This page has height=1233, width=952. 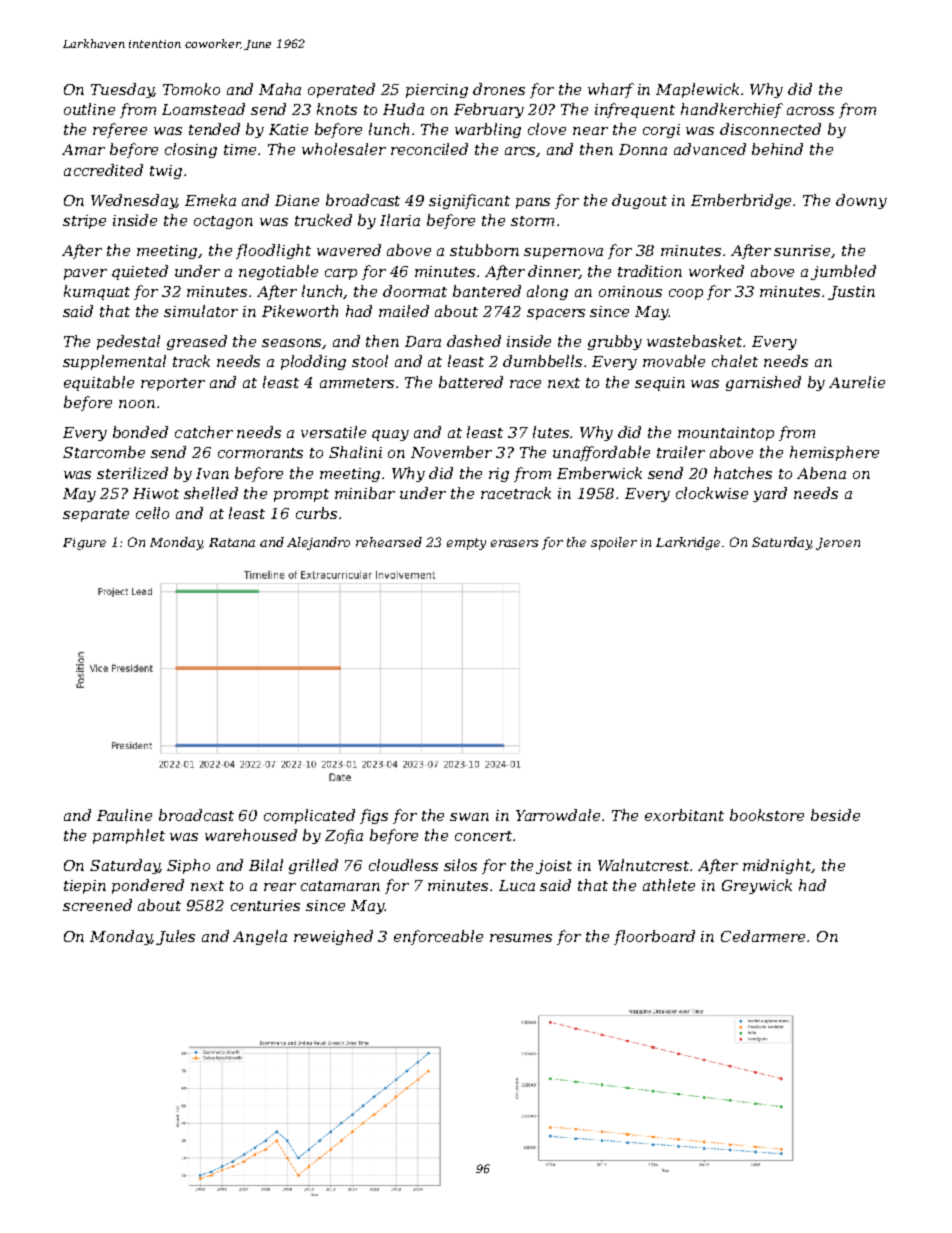 I want to click on complicated, so click(x=309, y=816).
